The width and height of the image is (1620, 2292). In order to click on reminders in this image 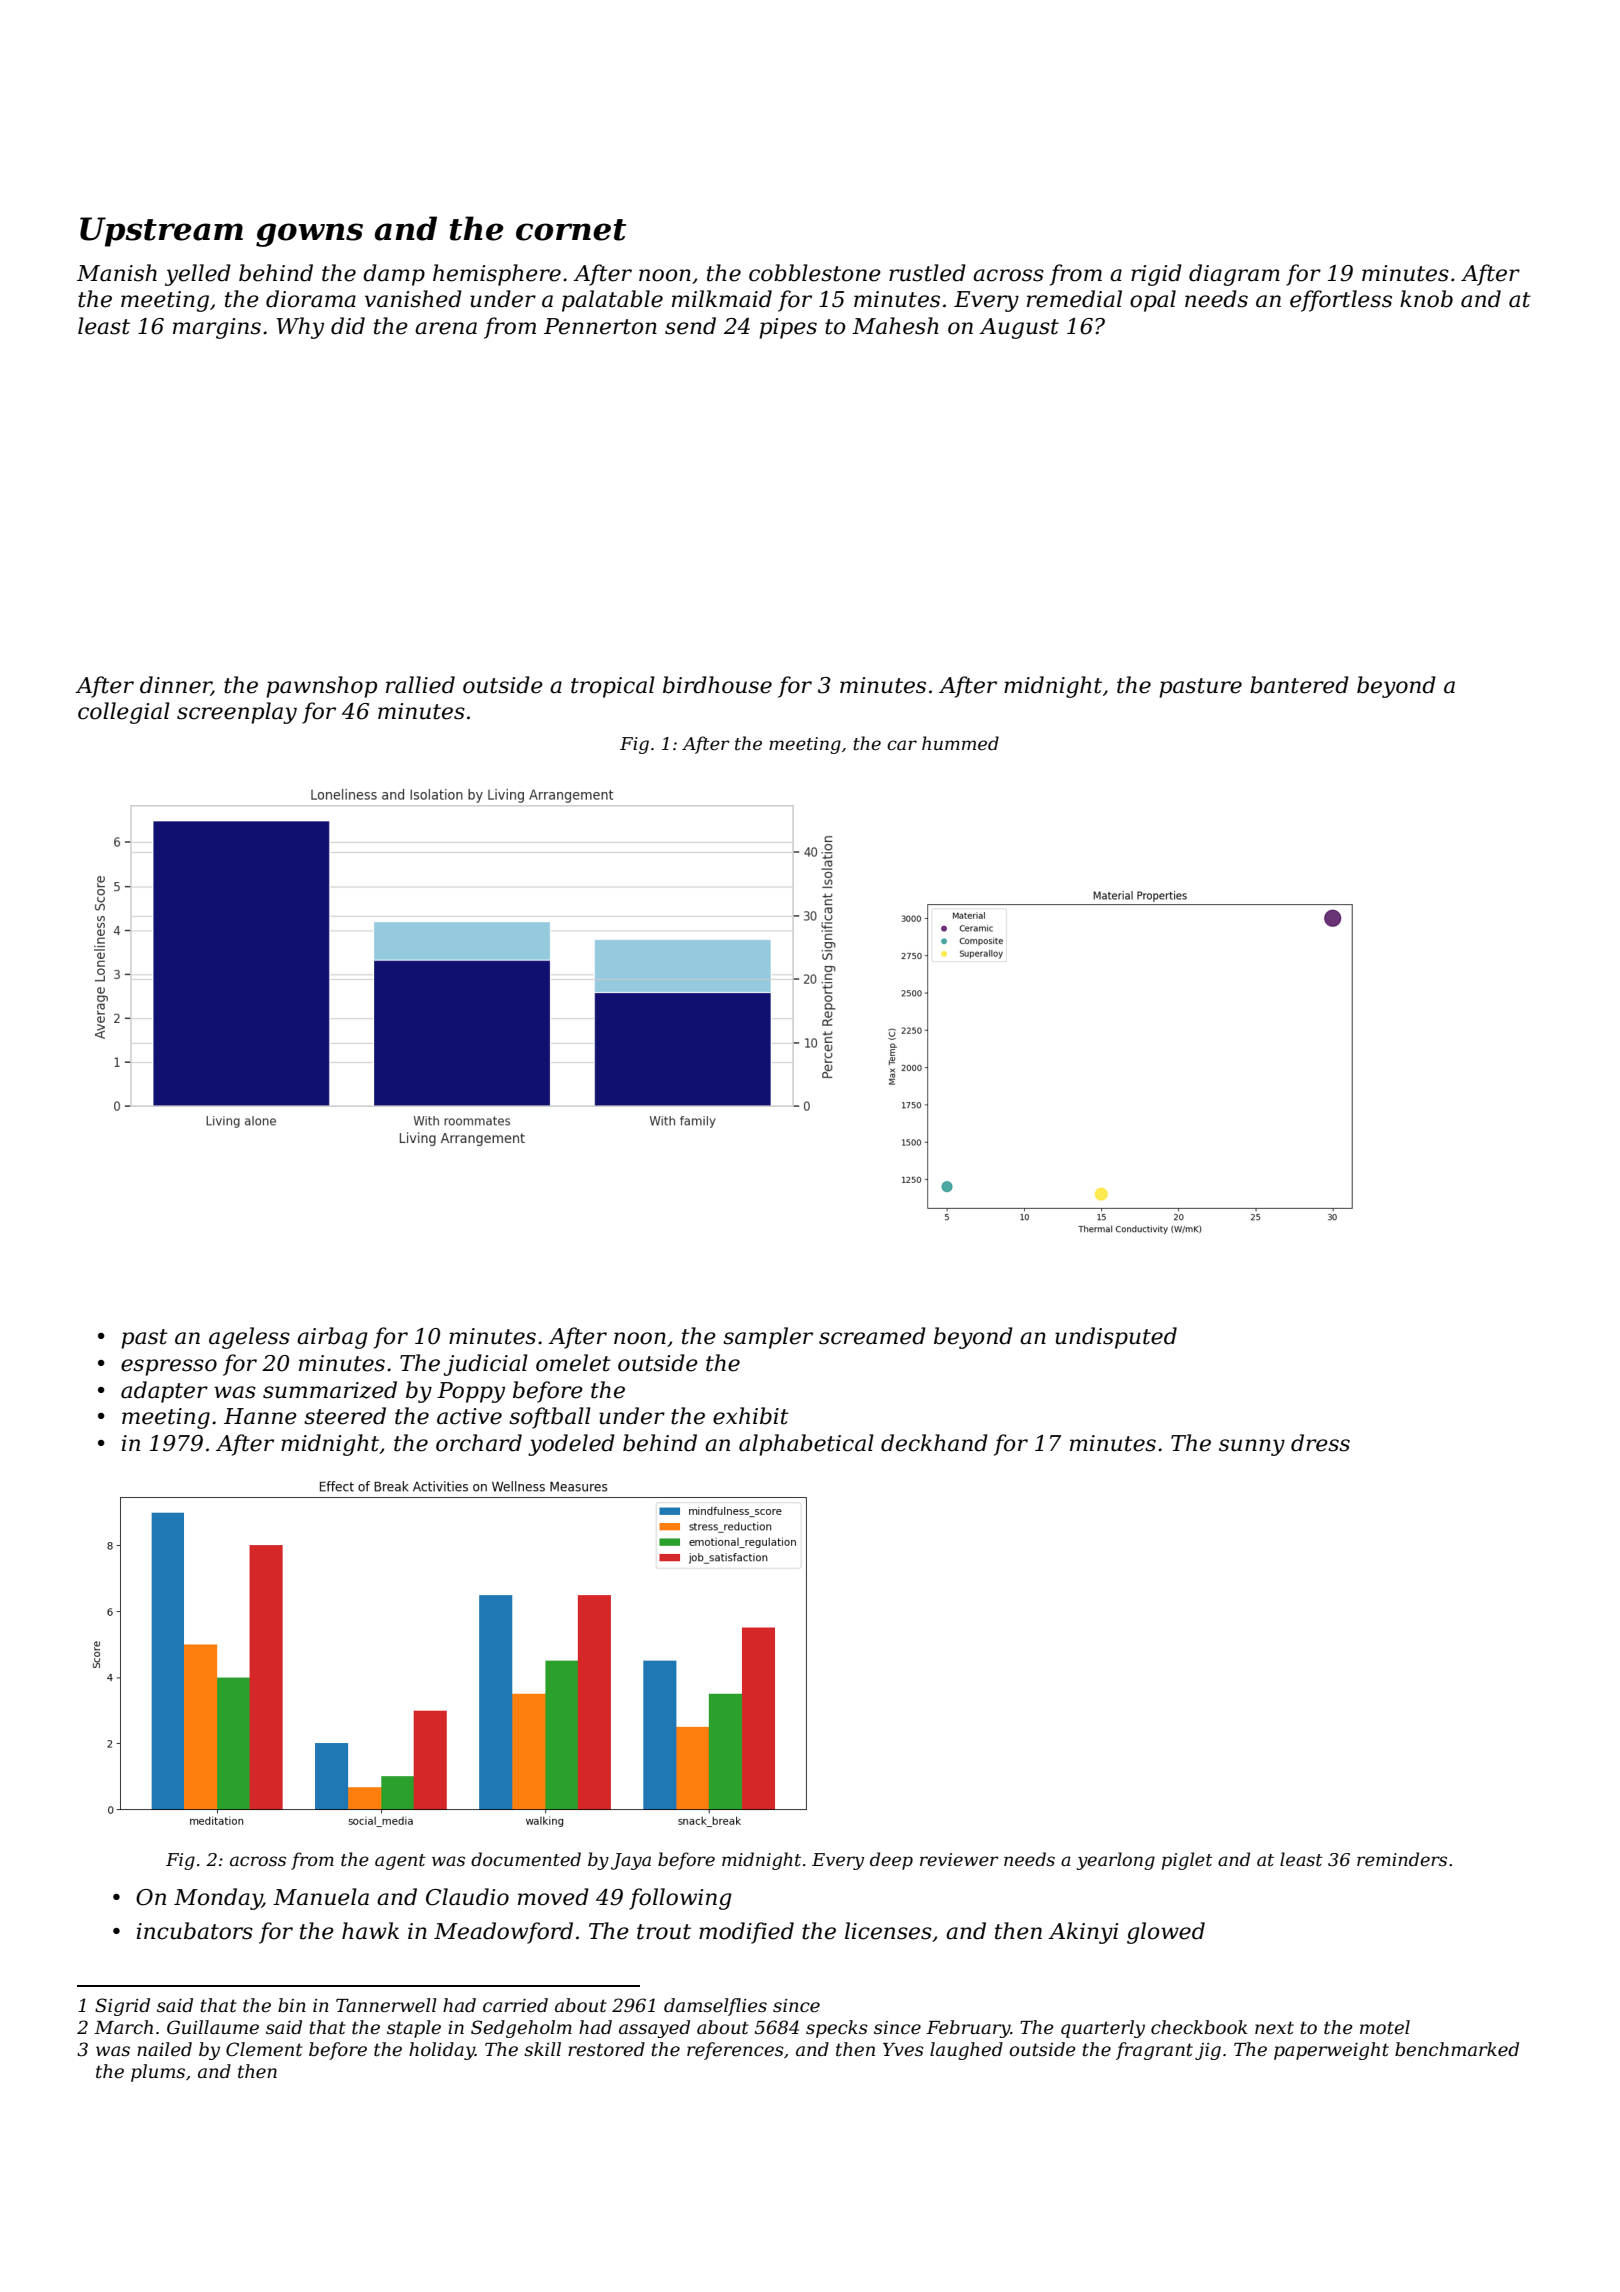, I will do `click(1402, 1859)`.
